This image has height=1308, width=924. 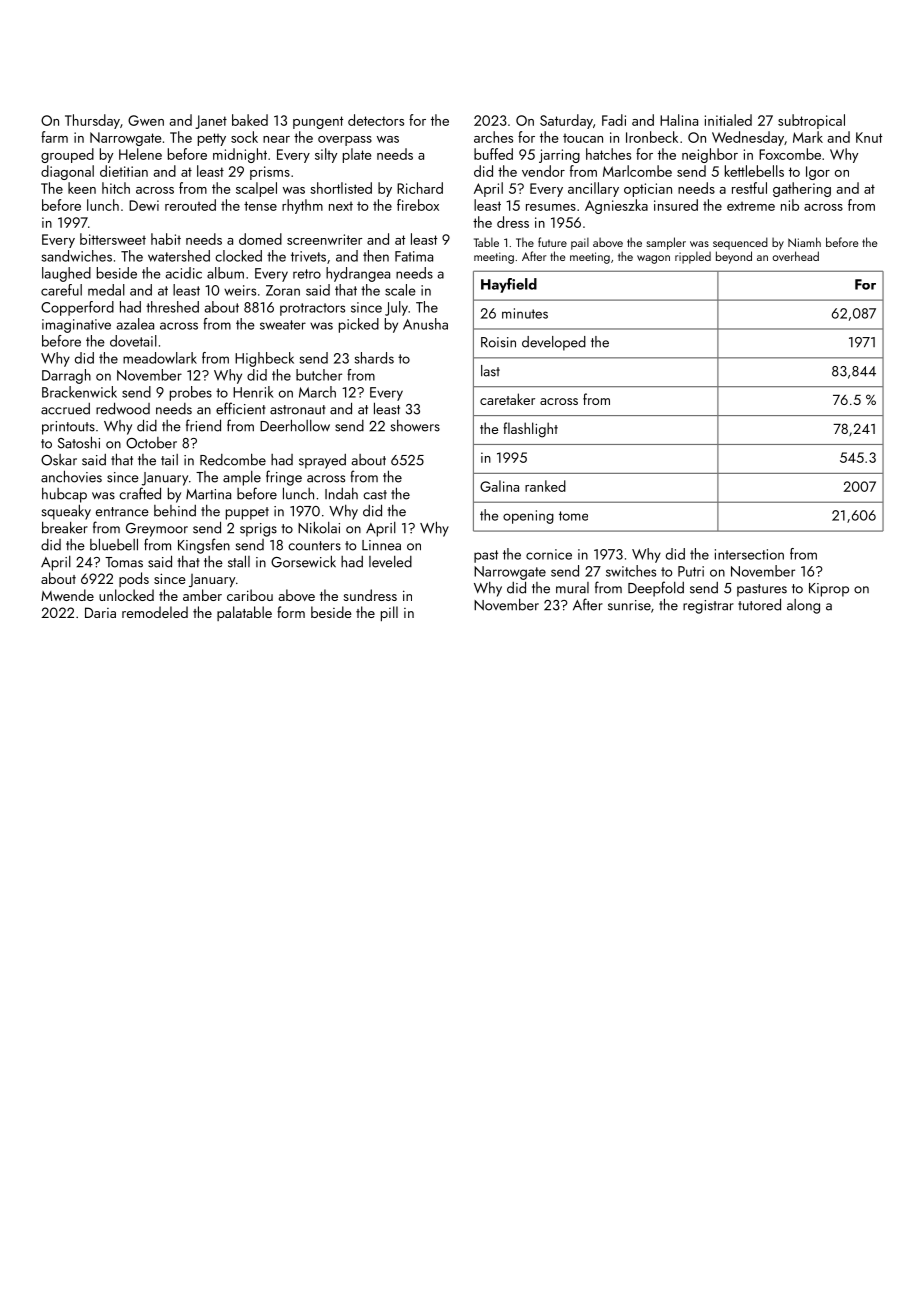 I want to click on detectors, so click(x=376, y=120).
